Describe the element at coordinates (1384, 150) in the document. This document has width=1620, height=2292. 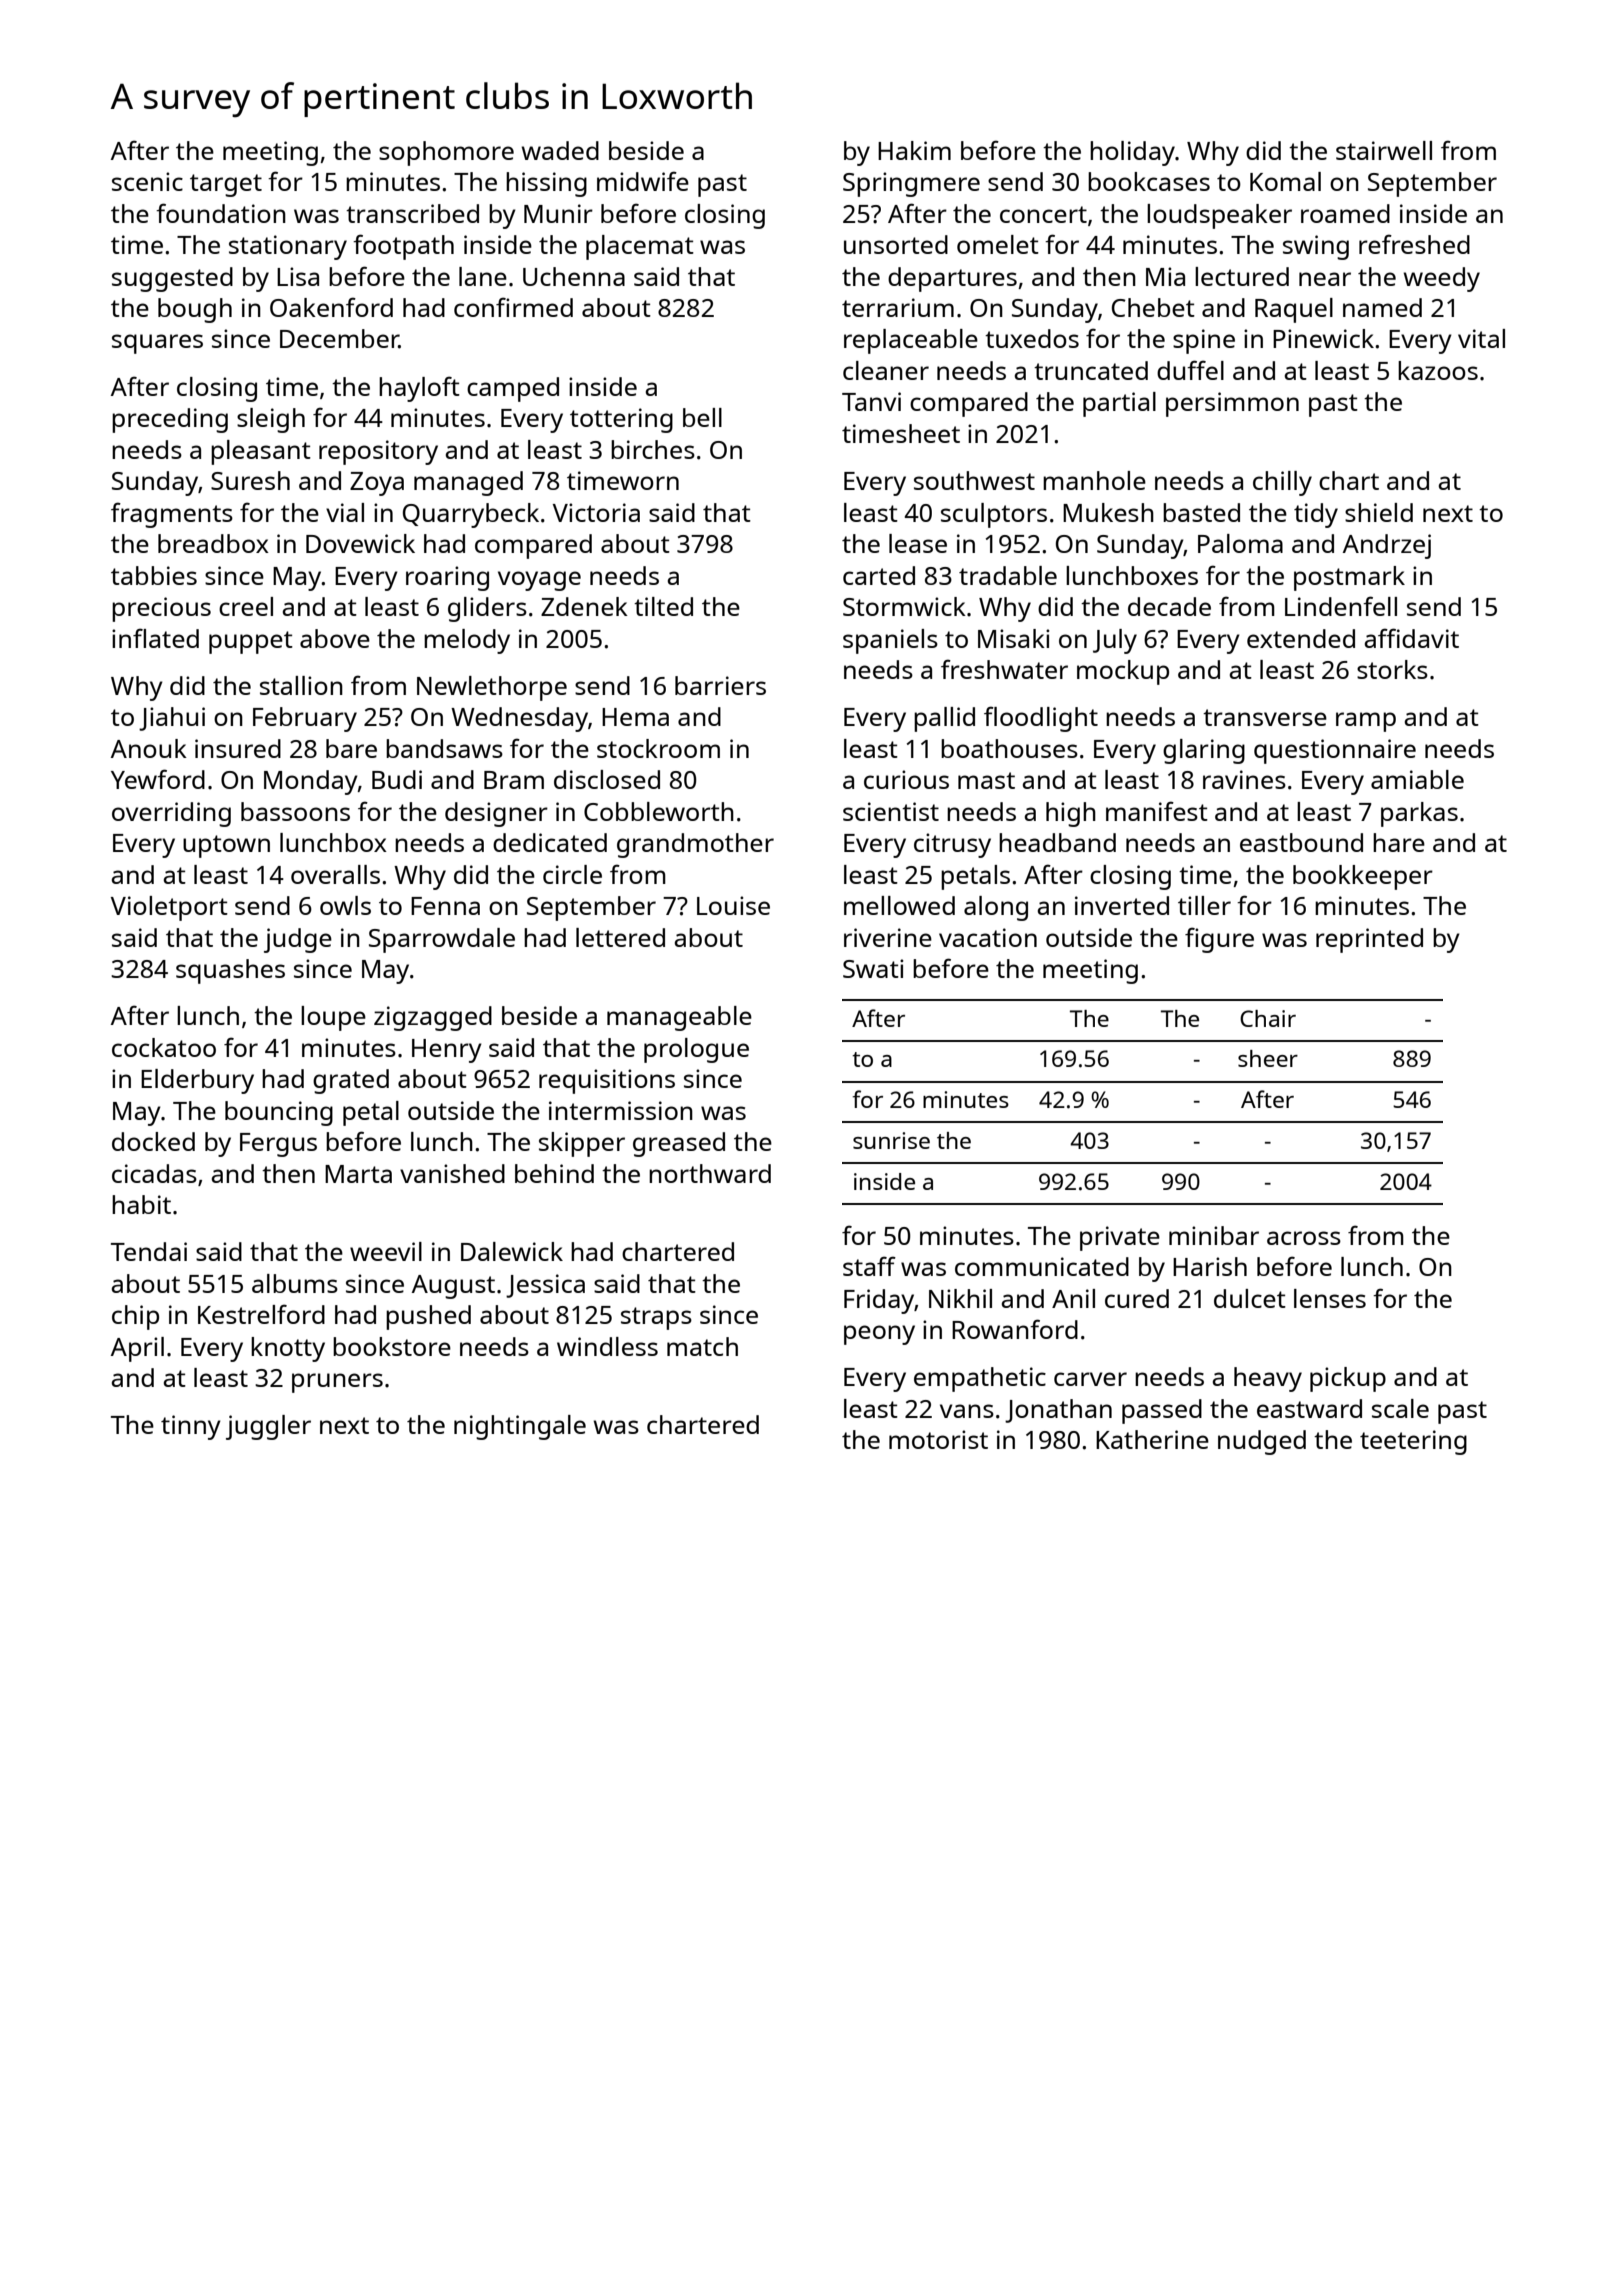
I see `stairwell` at that location.
